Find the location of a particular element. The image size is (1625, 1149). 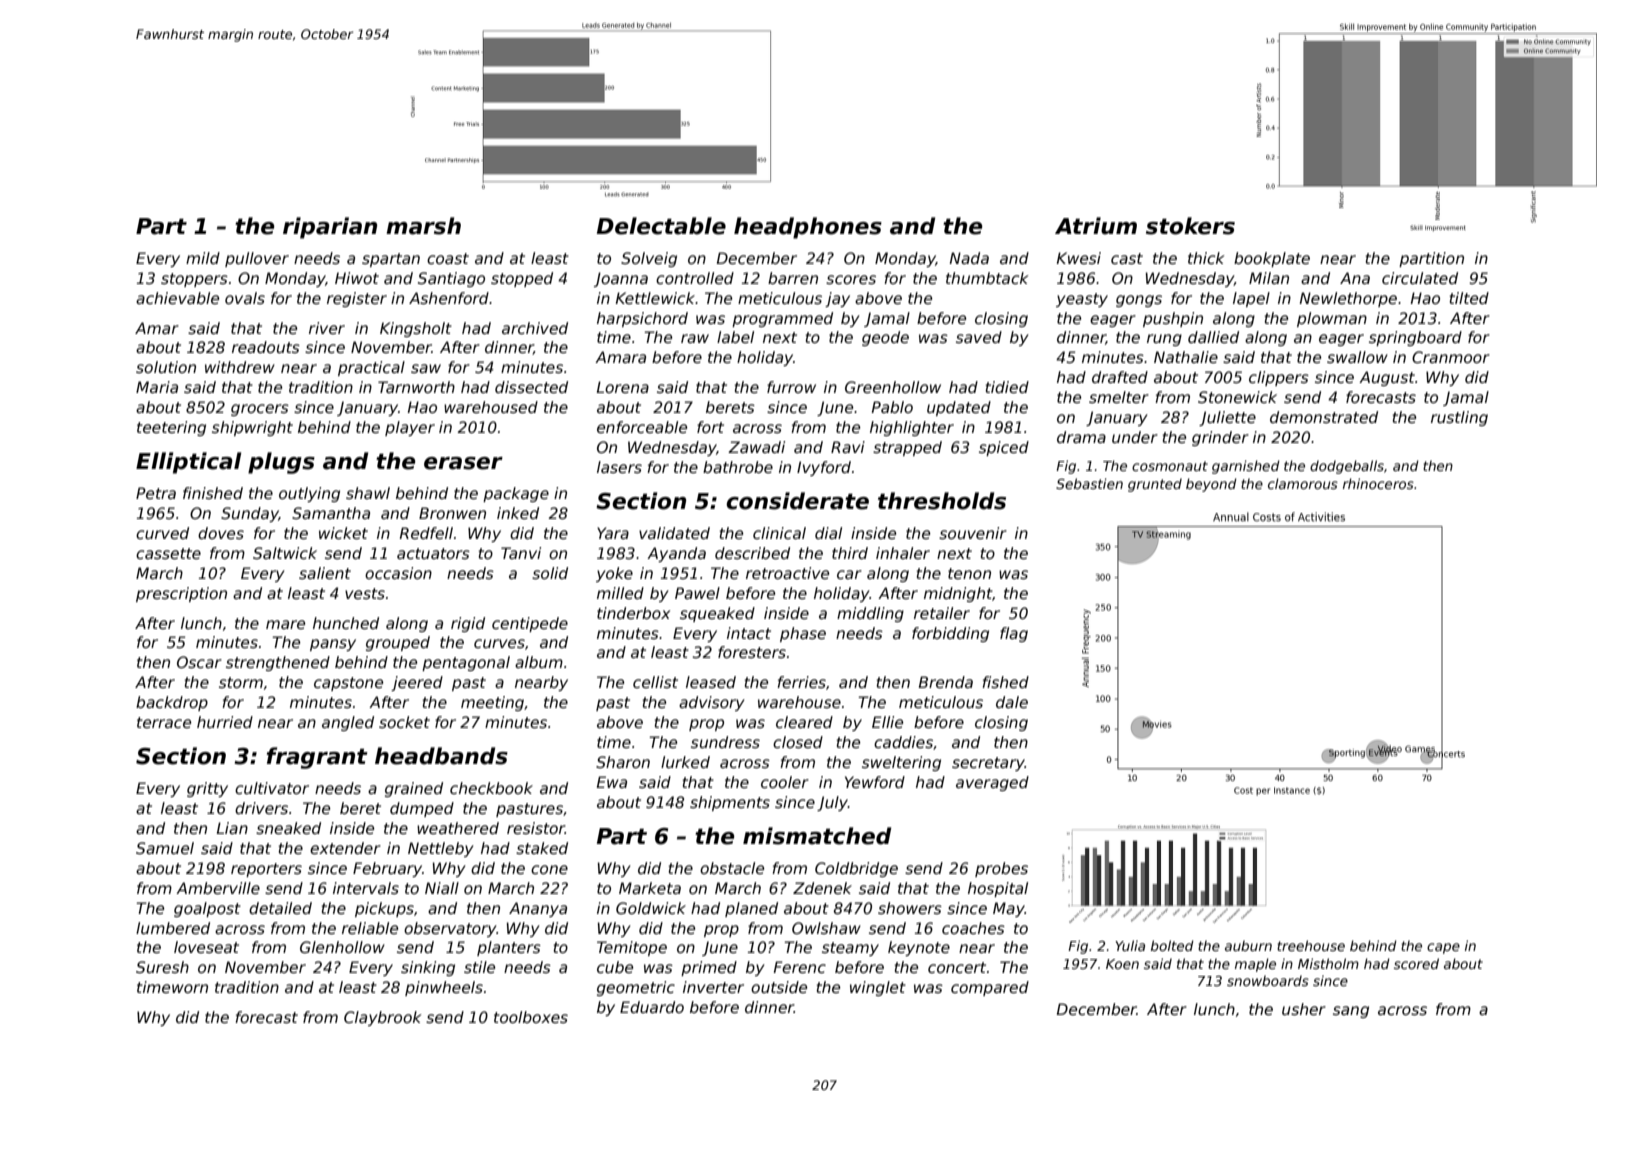

riparian is located at coordinates (330, 228).
